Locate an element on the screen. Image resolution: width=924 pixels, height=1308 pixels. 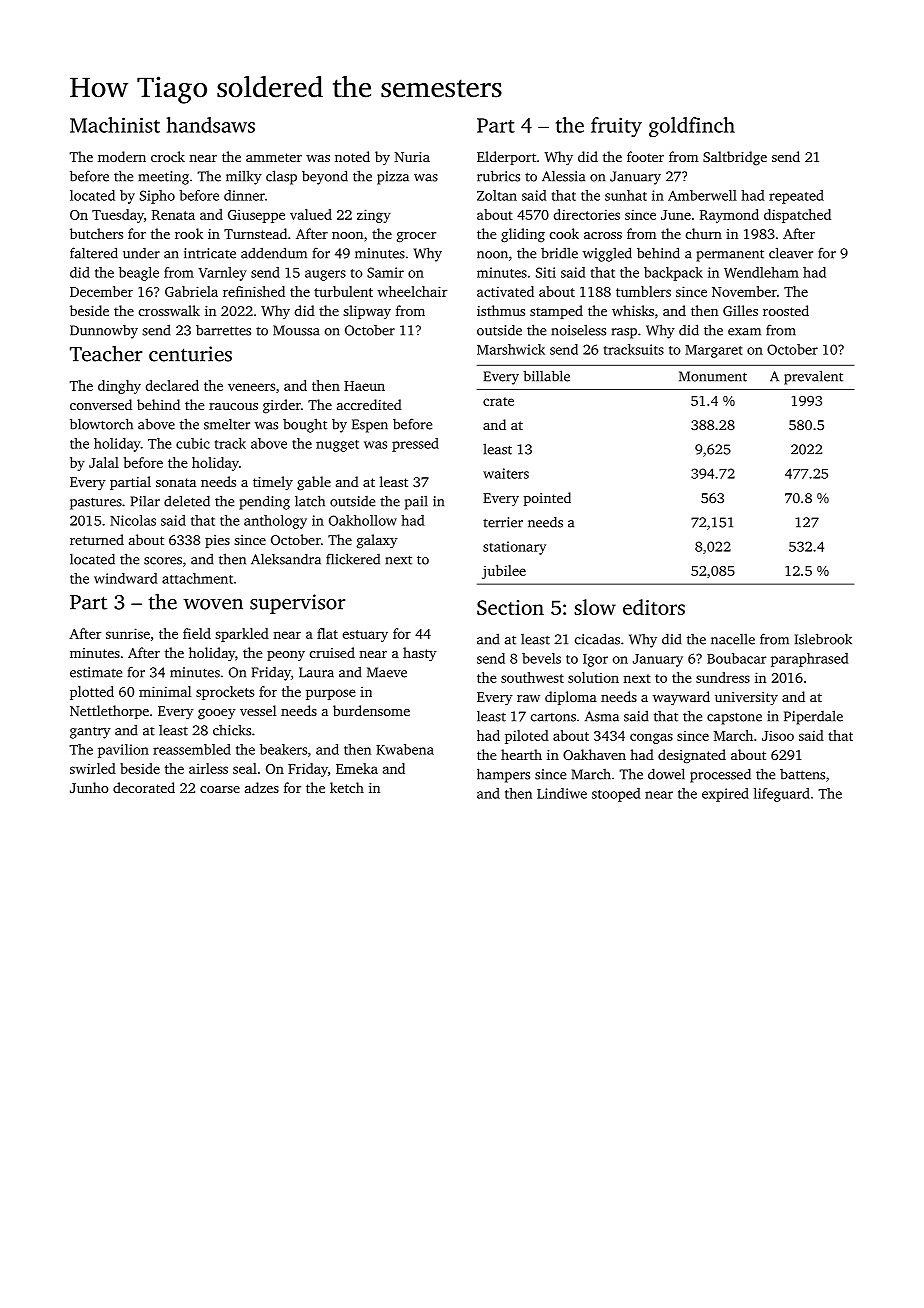
handsaws is located at coordinates (211, 125).
